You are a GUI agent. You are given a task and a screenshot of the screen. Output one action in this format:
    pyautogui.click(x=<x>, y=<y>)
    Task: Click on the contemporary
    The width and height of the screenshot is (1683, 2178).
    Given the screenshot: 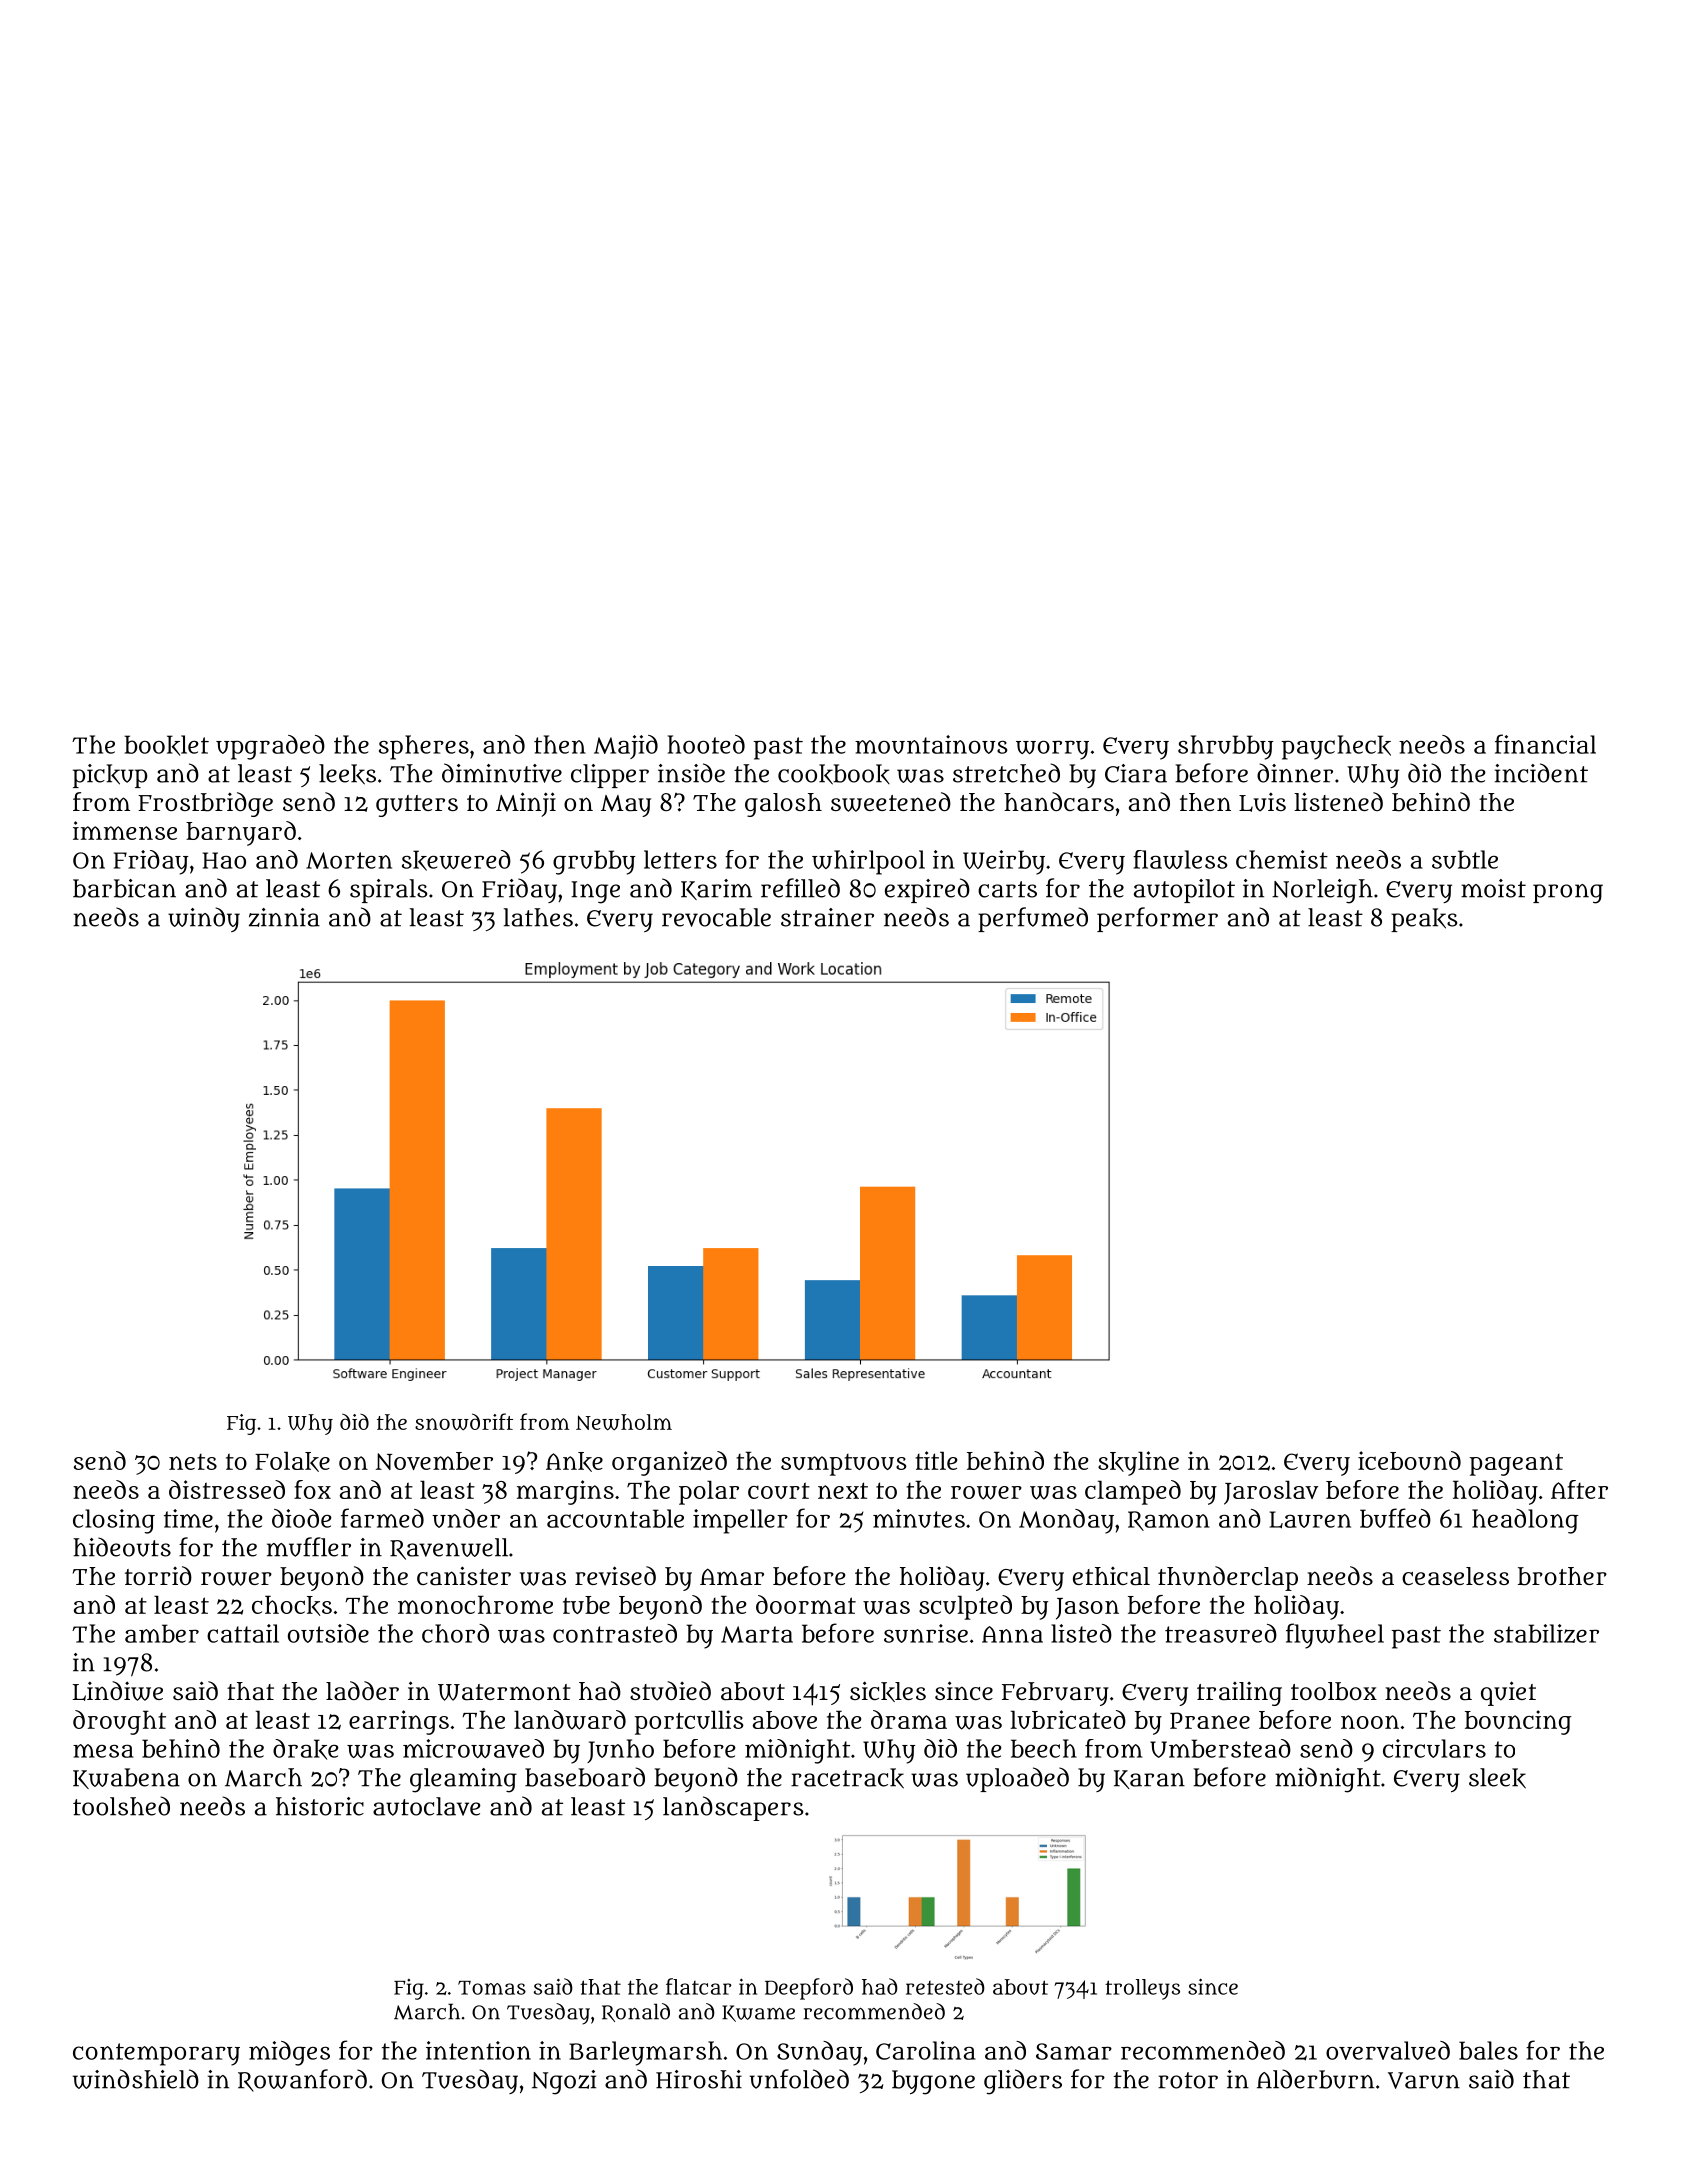 What is the action you would take?
    pyautogui.click(x=156, y=2054)
